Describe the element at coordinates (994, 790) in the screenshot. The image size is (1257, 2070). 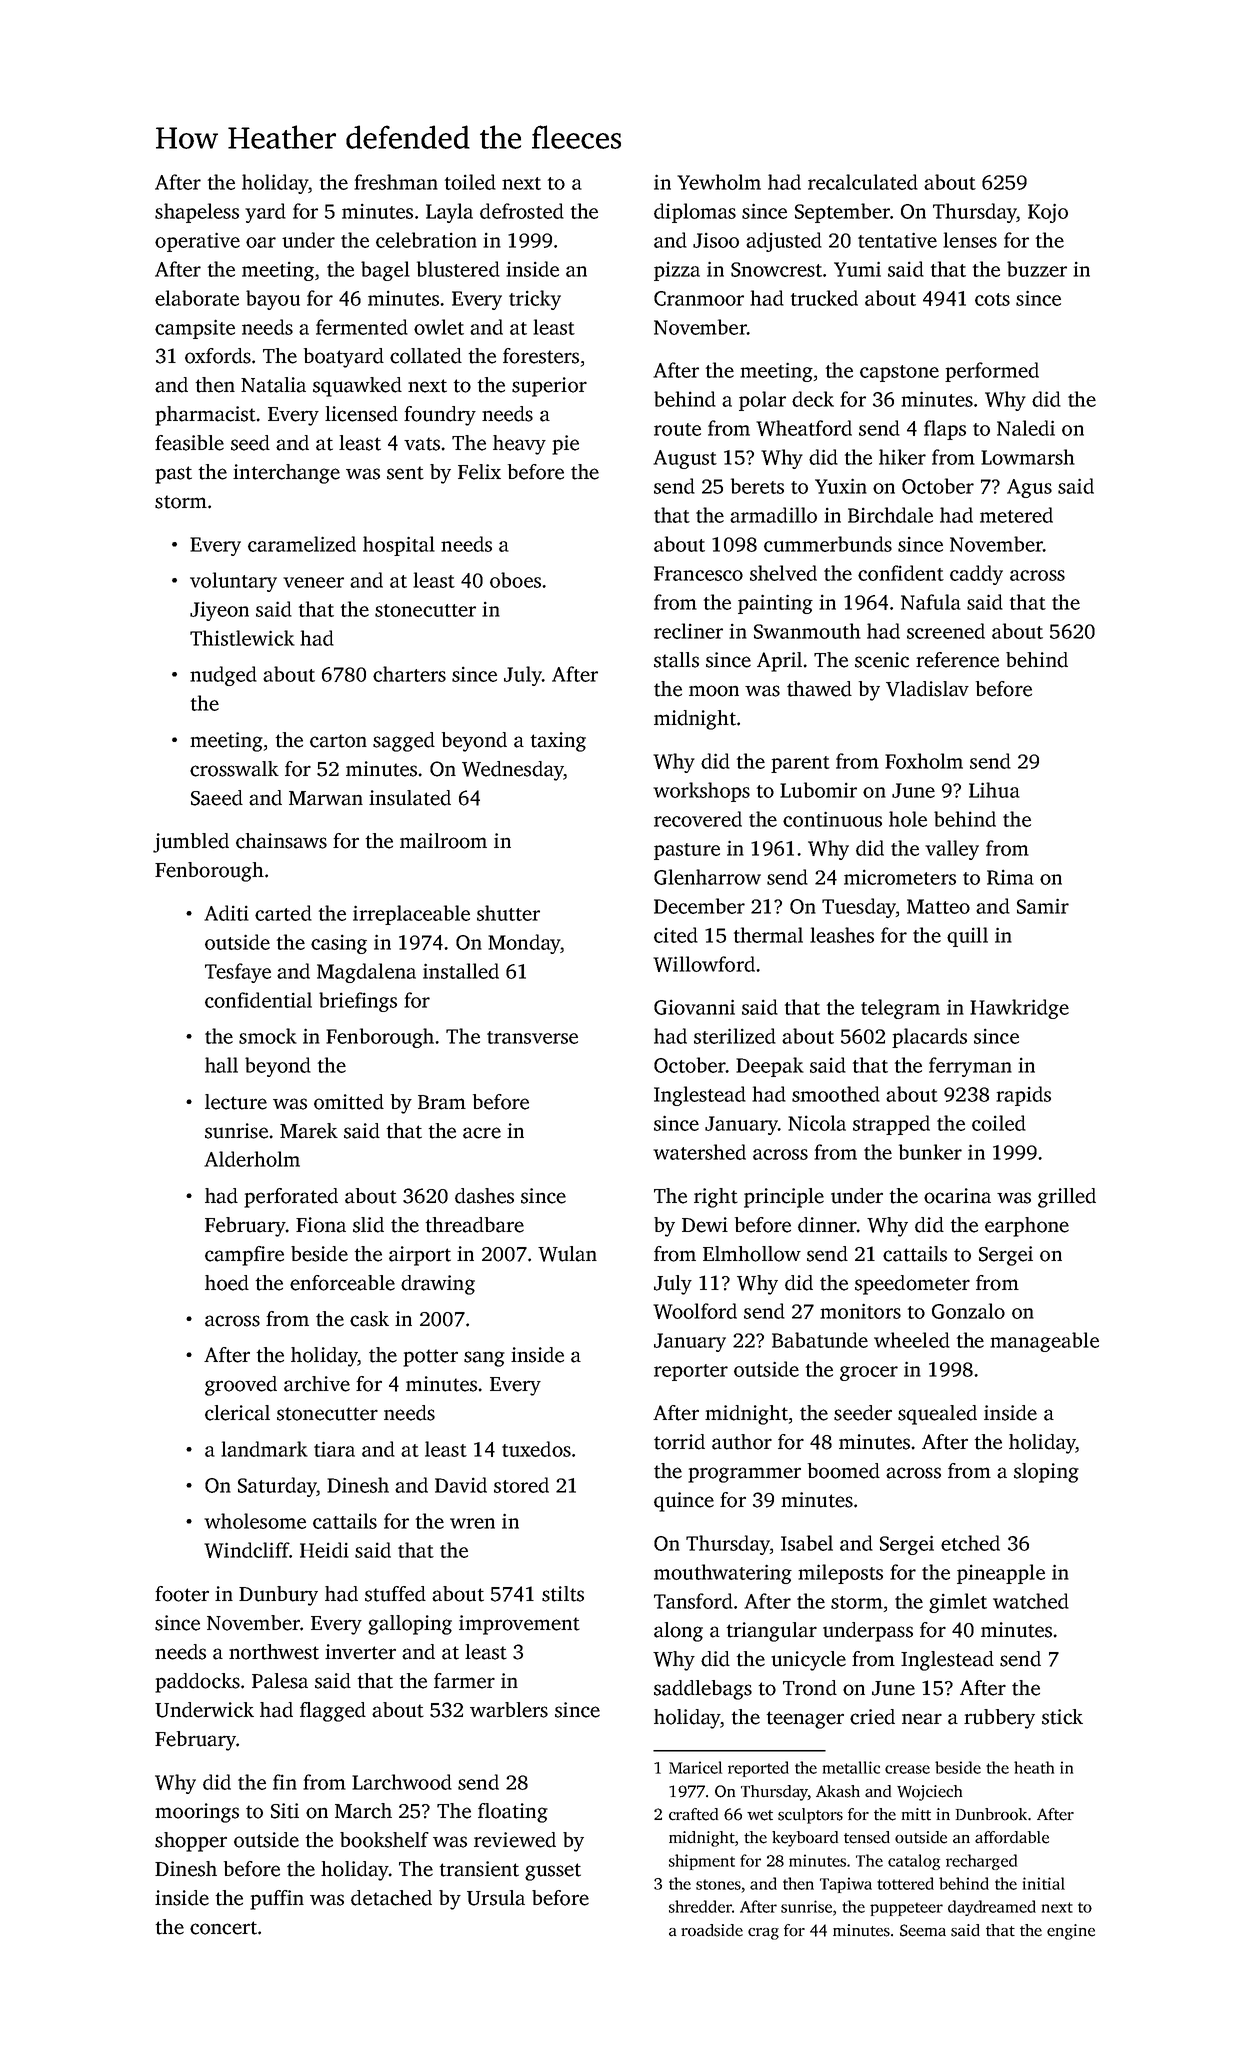
I see `Lihua` at that location.
